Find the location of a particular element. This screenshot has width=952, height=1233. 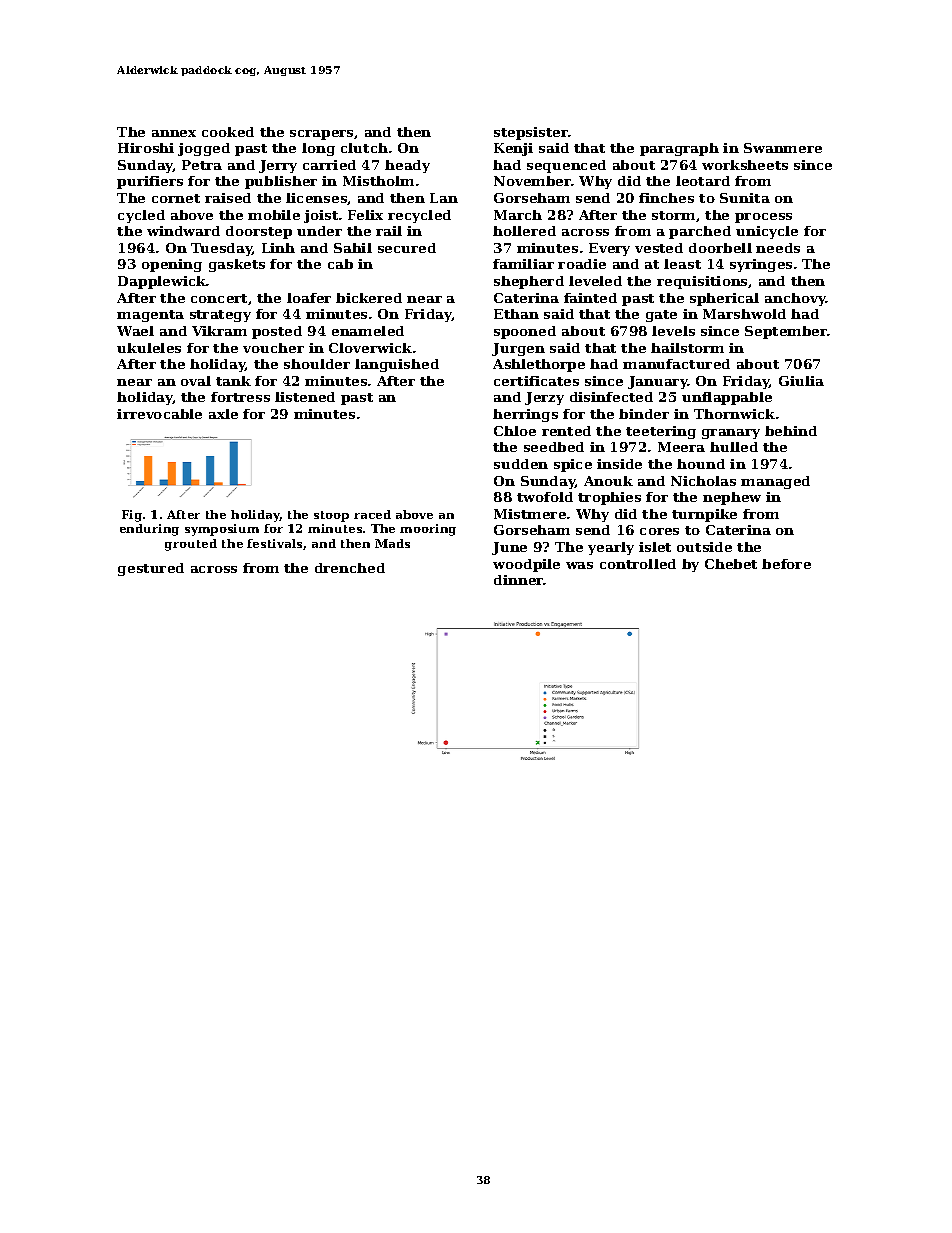

Dapplewick is located at coordinates (162, 282).
